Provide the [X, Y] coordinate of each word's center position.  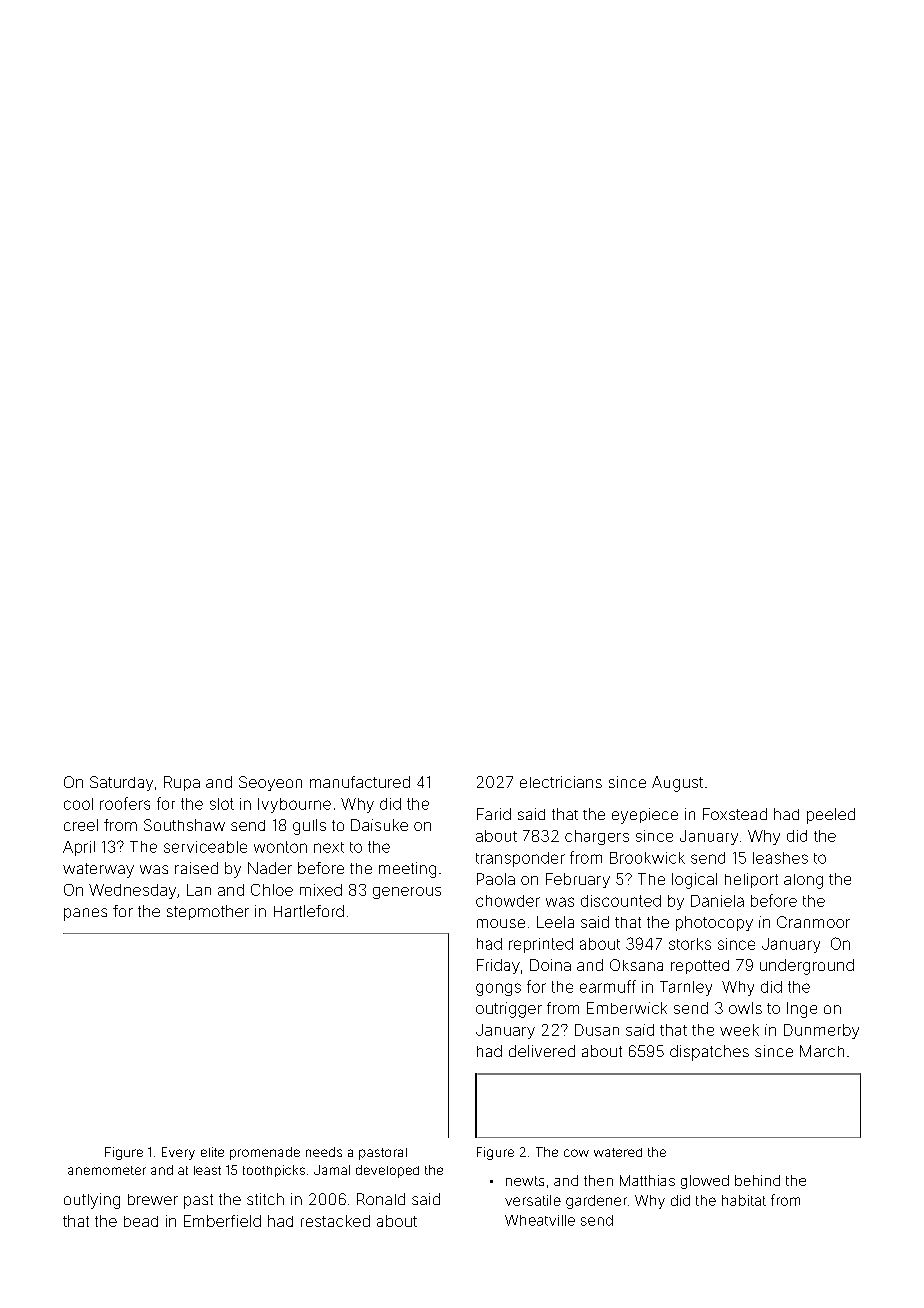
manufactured [360, 782]
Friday [498, 966]
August [677, 784]
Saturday [121, 783]
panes [85, 914]
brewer [153, 1199]
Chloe [272, 890]
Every [178, 1153]
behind [757, 1180]
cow [576, 1153]
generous [407, 893]
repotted [700, 967]
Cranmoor [813, 922]
